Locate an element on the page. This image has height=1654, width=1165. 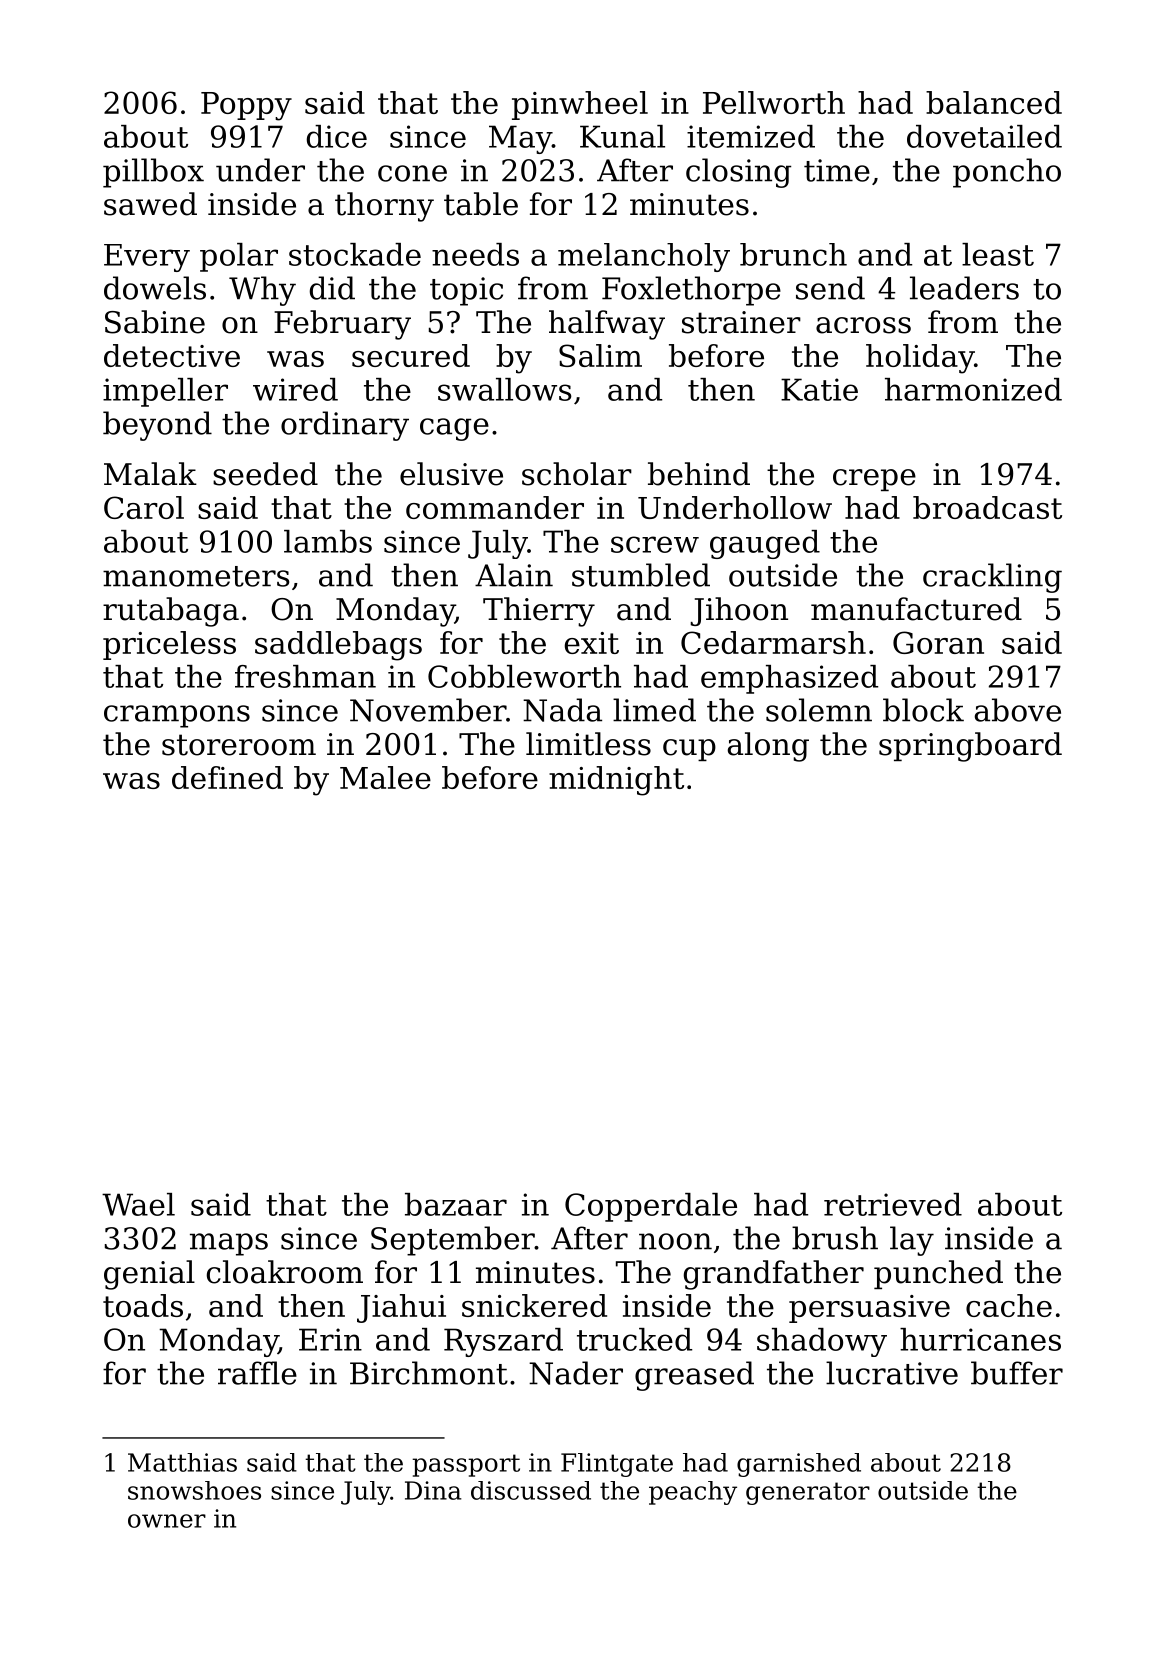
cache is located at coordinates (1009, 1305).
